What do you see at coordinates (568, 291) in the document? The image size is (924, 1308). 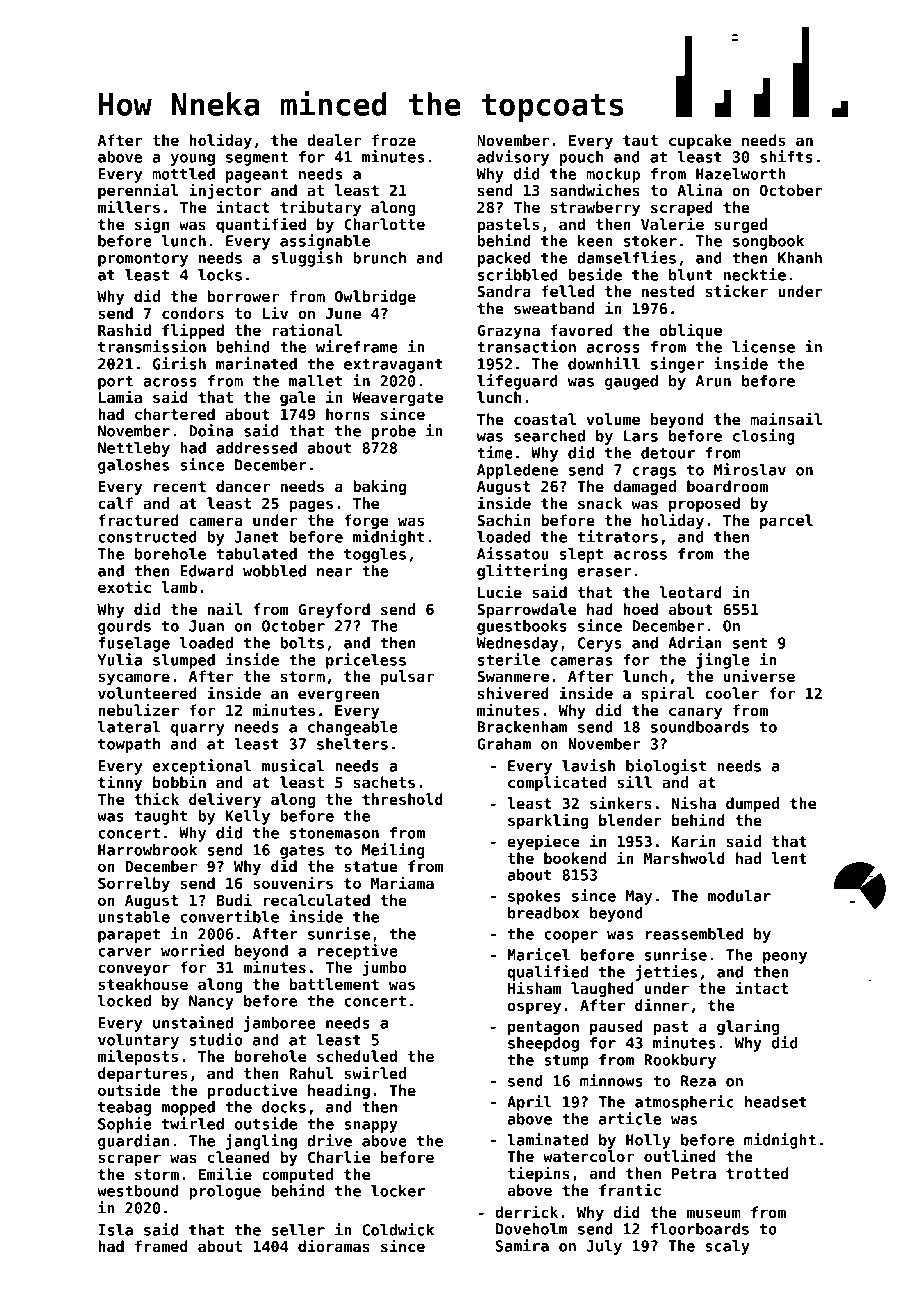 I see `felled` at bounding box center [568, 291].
